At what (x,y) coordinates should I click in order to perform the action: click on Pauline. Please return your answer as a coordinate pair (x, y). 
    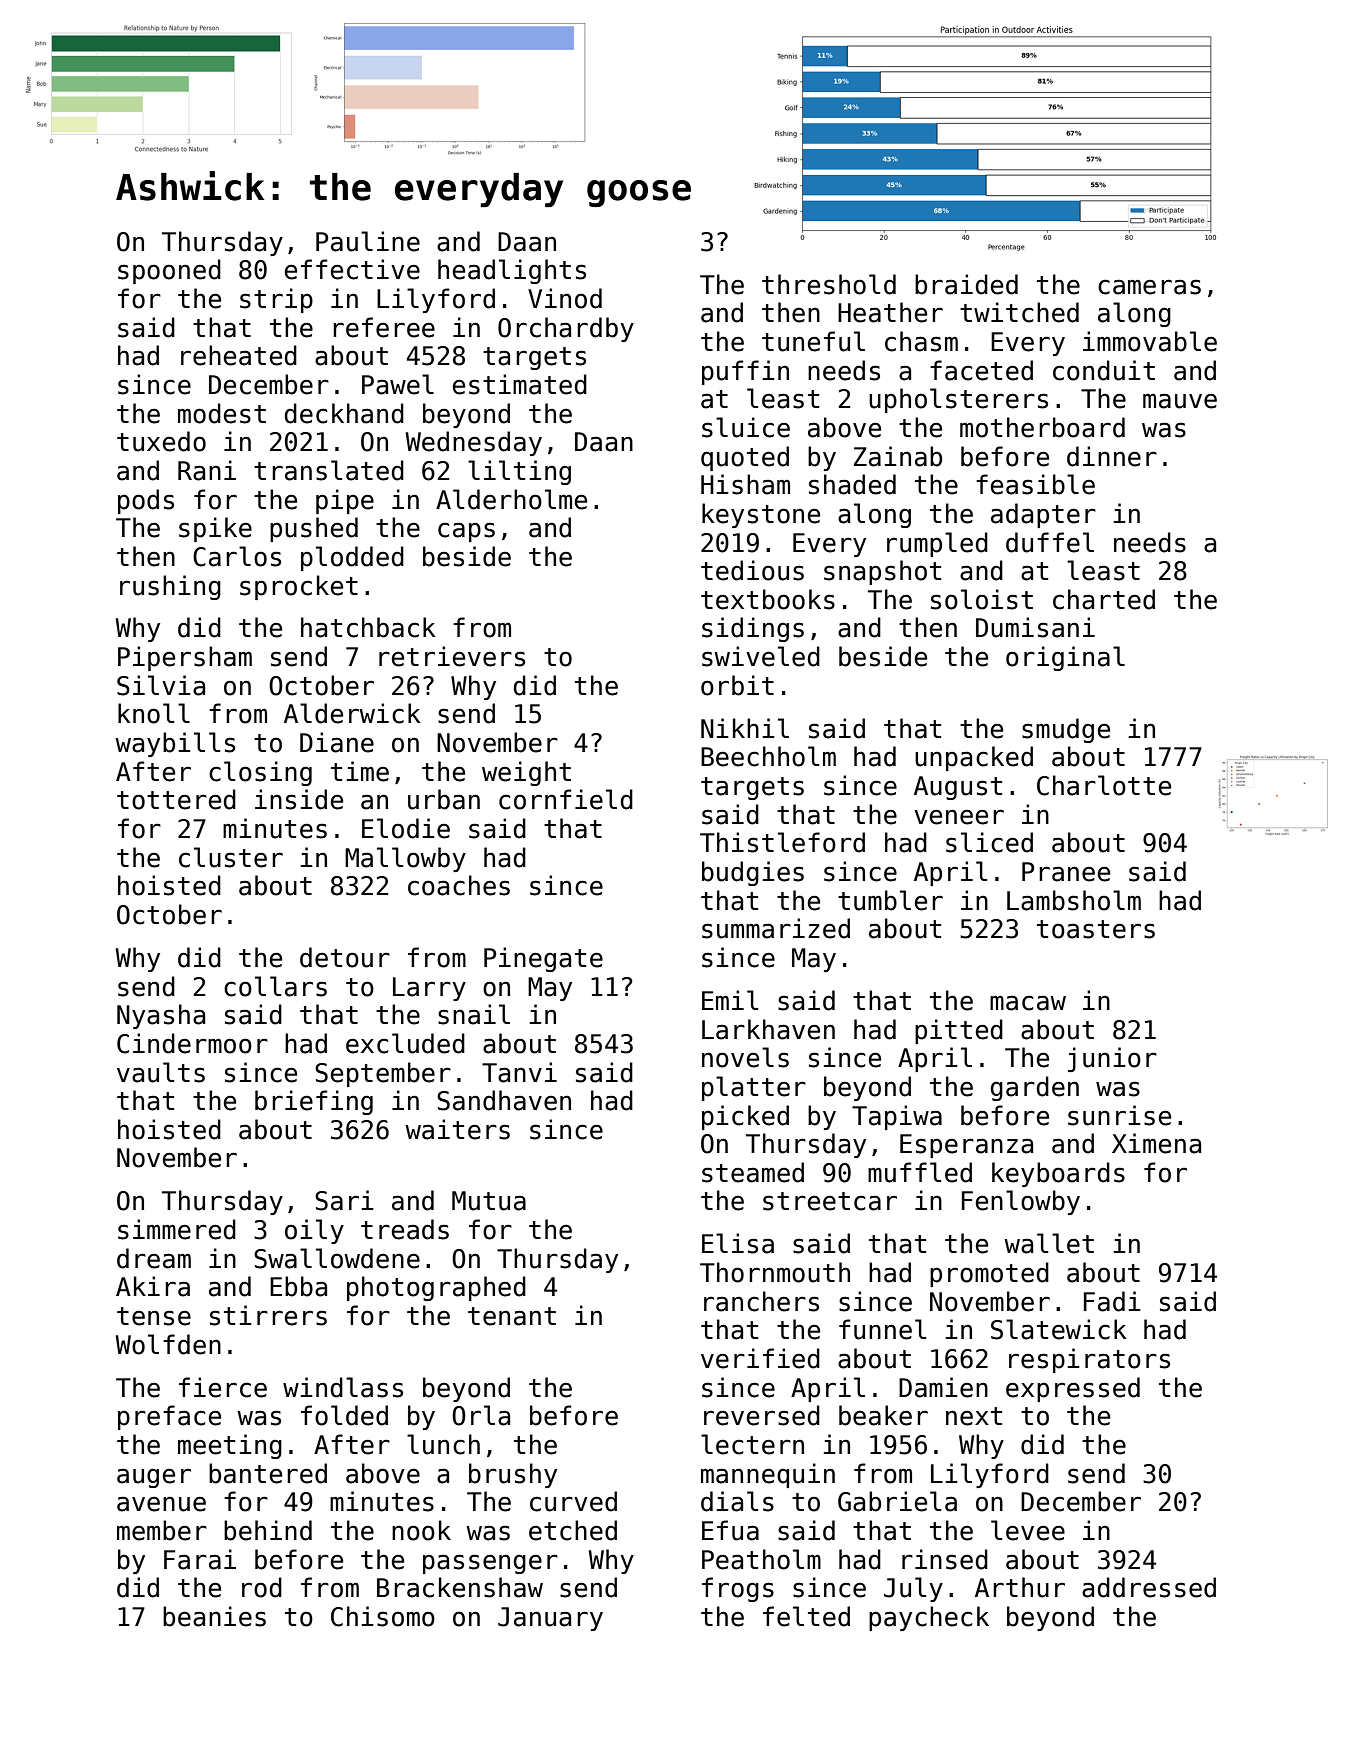
    Looking at the image, I should click on (368, 241).
